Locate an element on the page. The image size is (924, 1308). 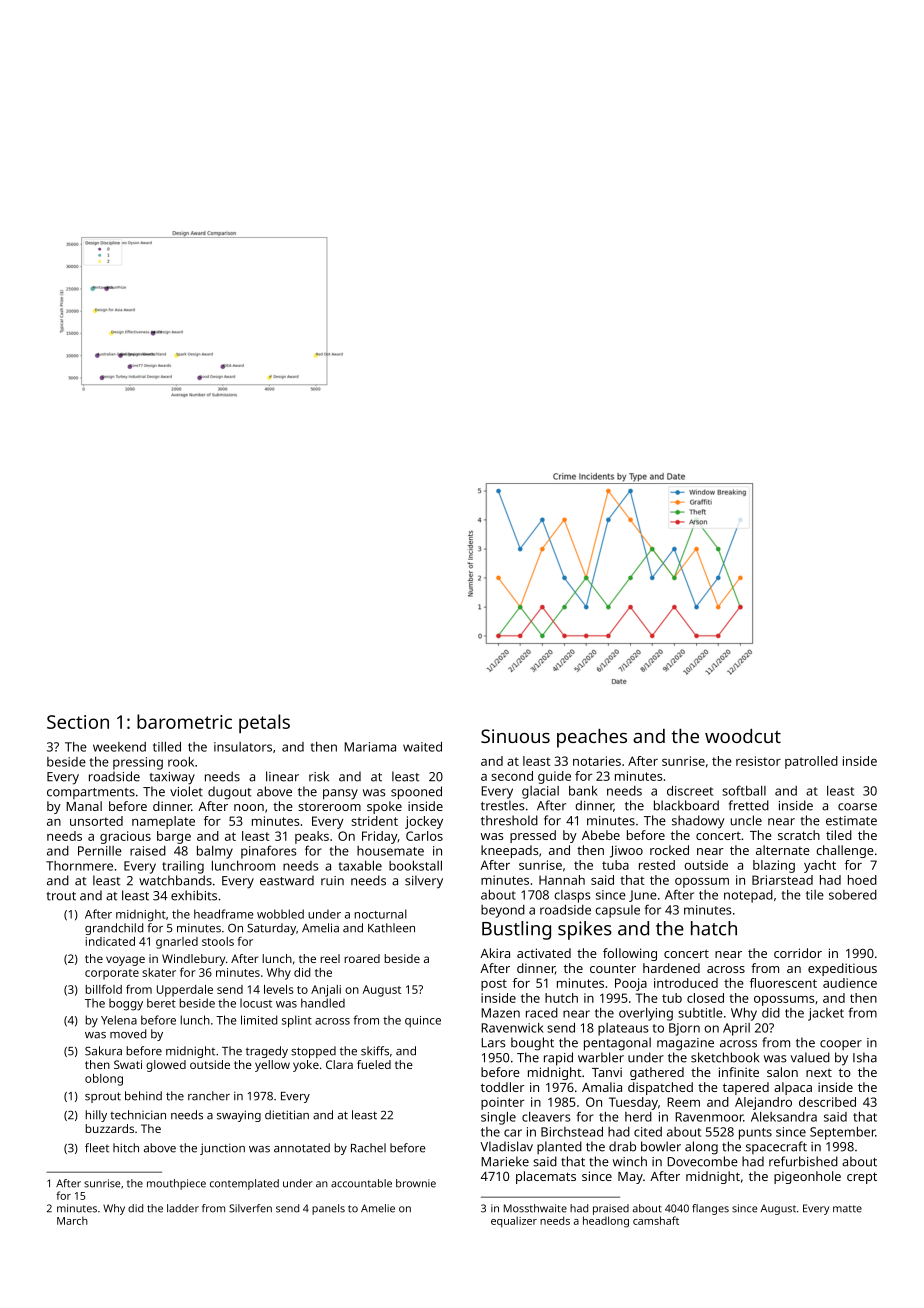
petals is located at coordinates (264, 723).
